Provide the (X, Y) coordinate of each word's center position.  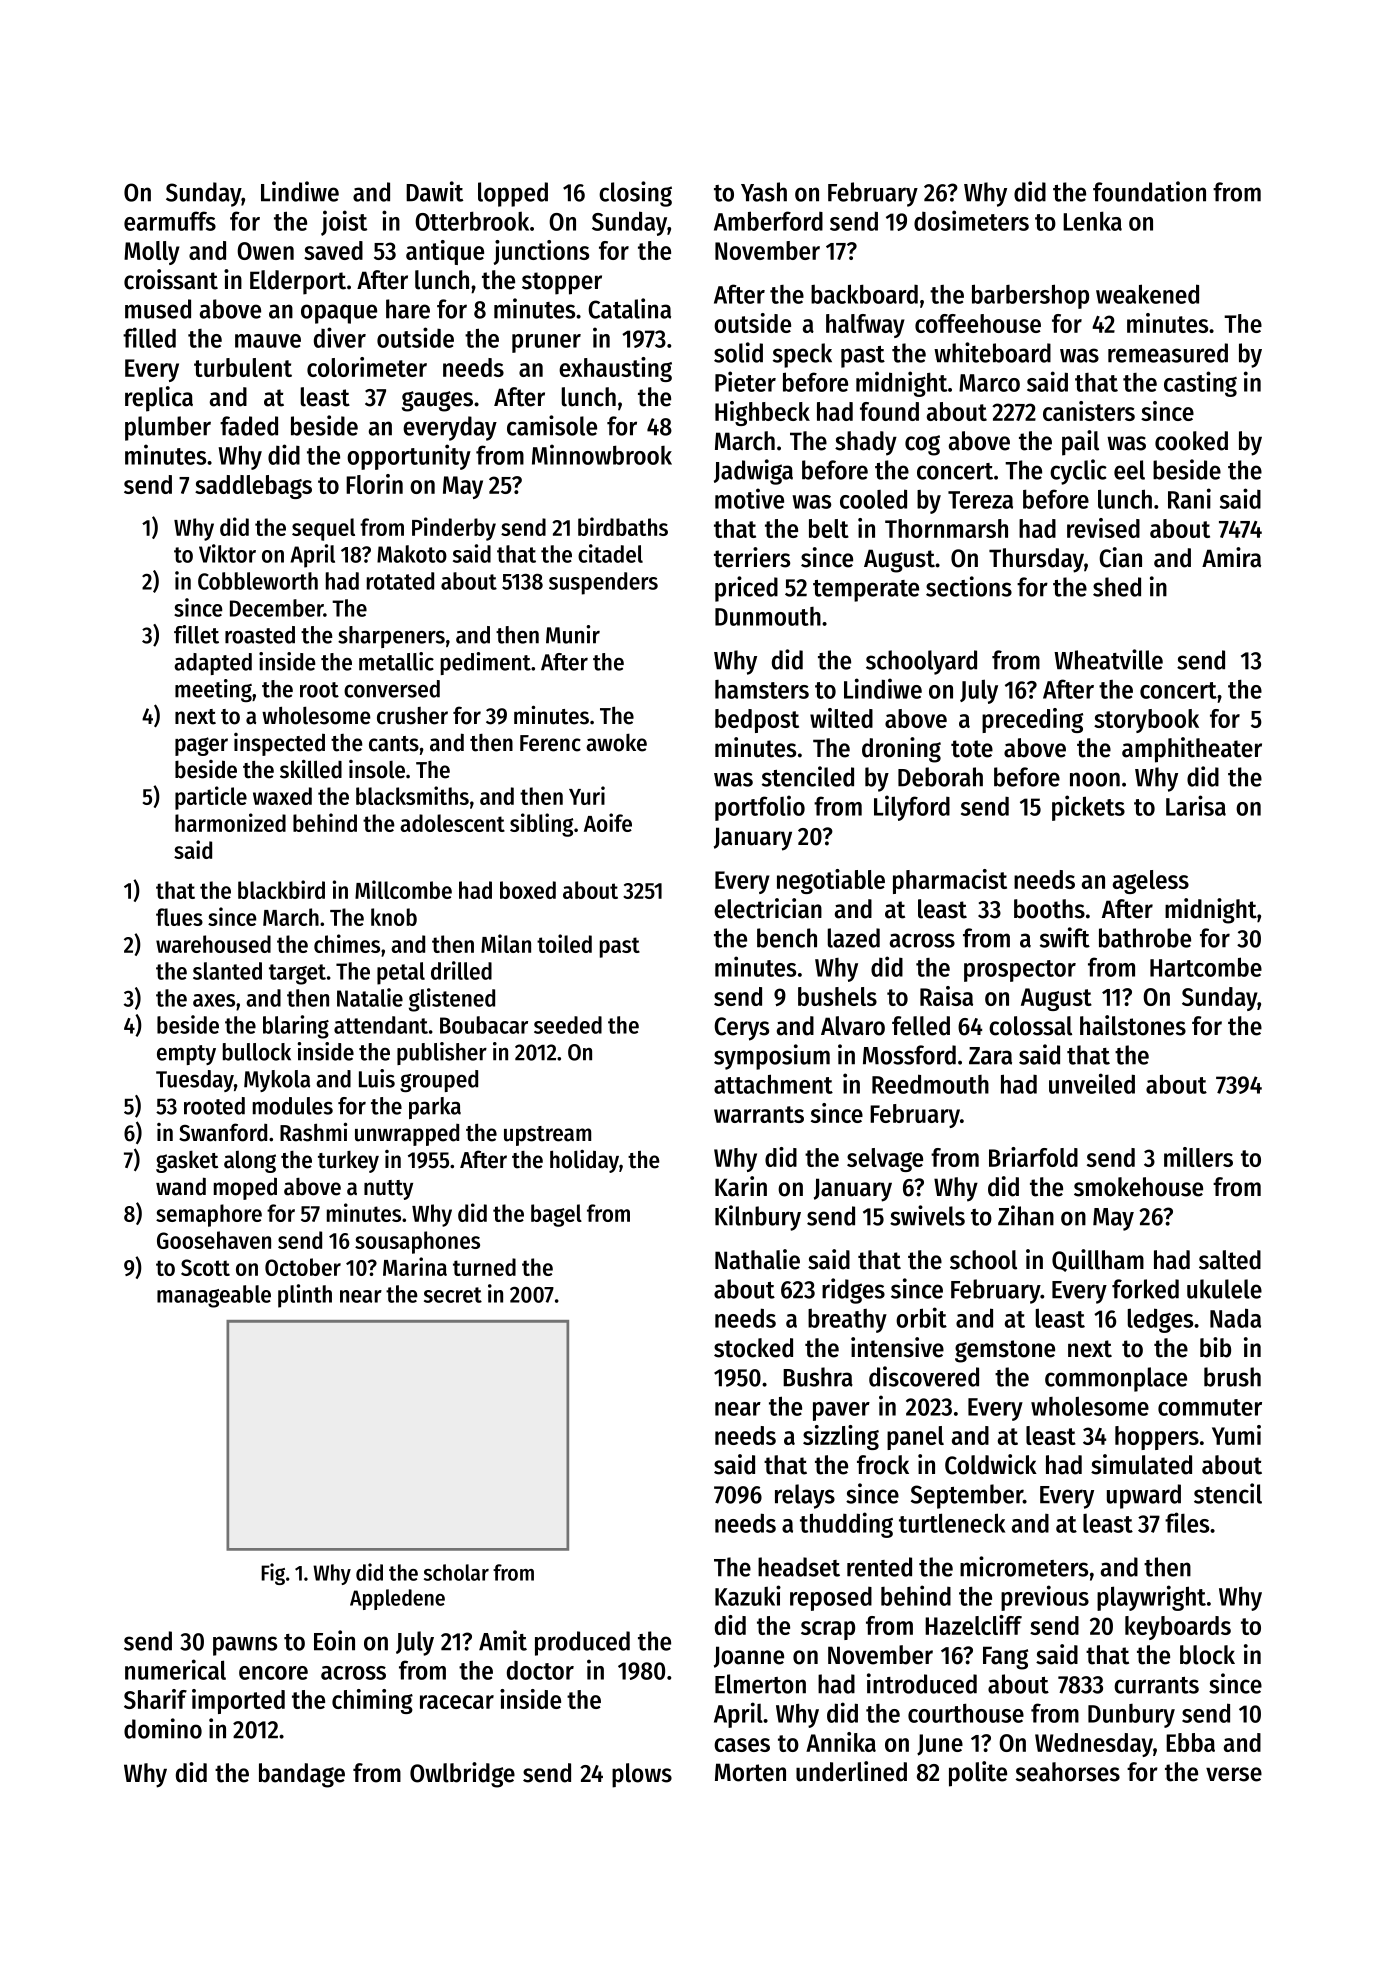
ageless (1151, 882)
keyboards (1178, 1628)
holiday (584, 1161)
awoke (616, 742)
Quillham (1098, 1260)
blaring (296, 1027)
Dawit (434, 191)
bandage (302, 1775)
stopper (562, 283)
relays (805, 1496)
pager (201, 746)
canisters (1089, 411)
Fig (273, 1574)
